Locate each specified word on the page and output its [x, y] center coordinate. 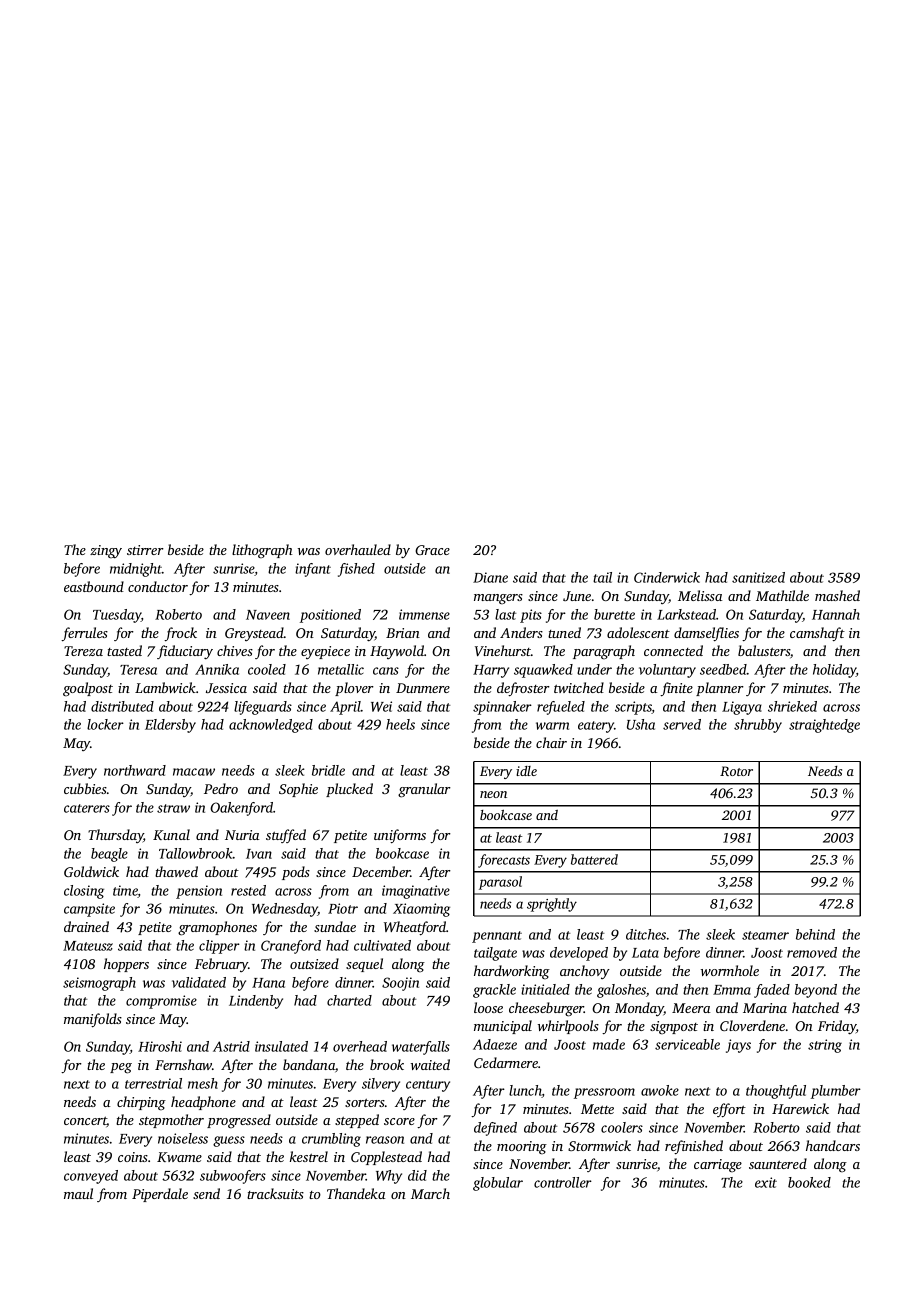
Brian [403, 633]
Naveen [268, 615]
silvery [381, 1085]
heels [400, 724]
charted [349, 1000]
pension [199, 892]
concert [85, 1121]
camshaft [817, 634]
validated [199, 982]
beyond [816, 991]
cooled [267, 669]
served [682, 724]
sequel [364, 965]
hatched [815, 1007]
